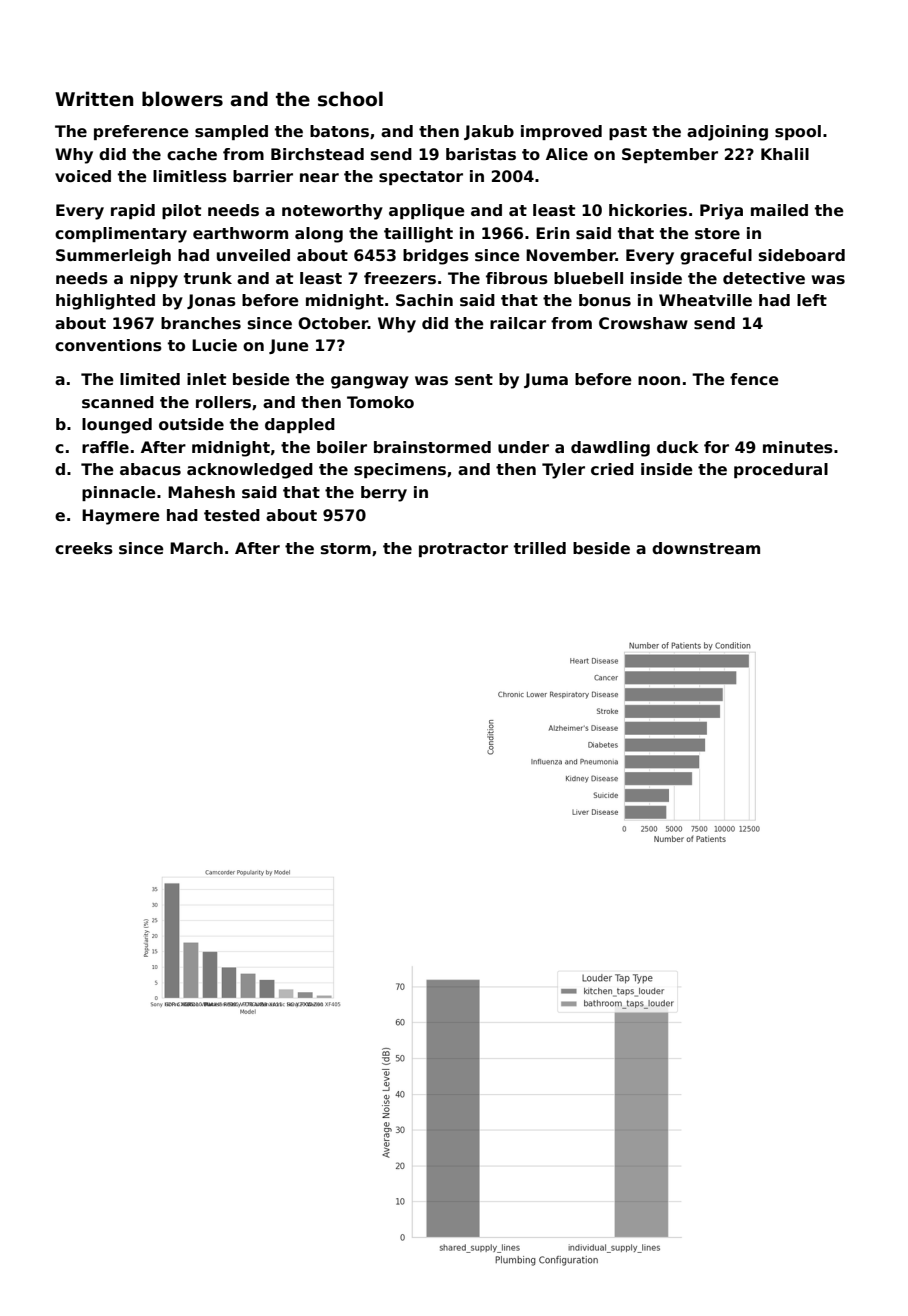 The width and height of the page is (908, 1316). What do you see at coordinates (384, 494) in the page?
I see `berry` at bounding box center [384, 494].
